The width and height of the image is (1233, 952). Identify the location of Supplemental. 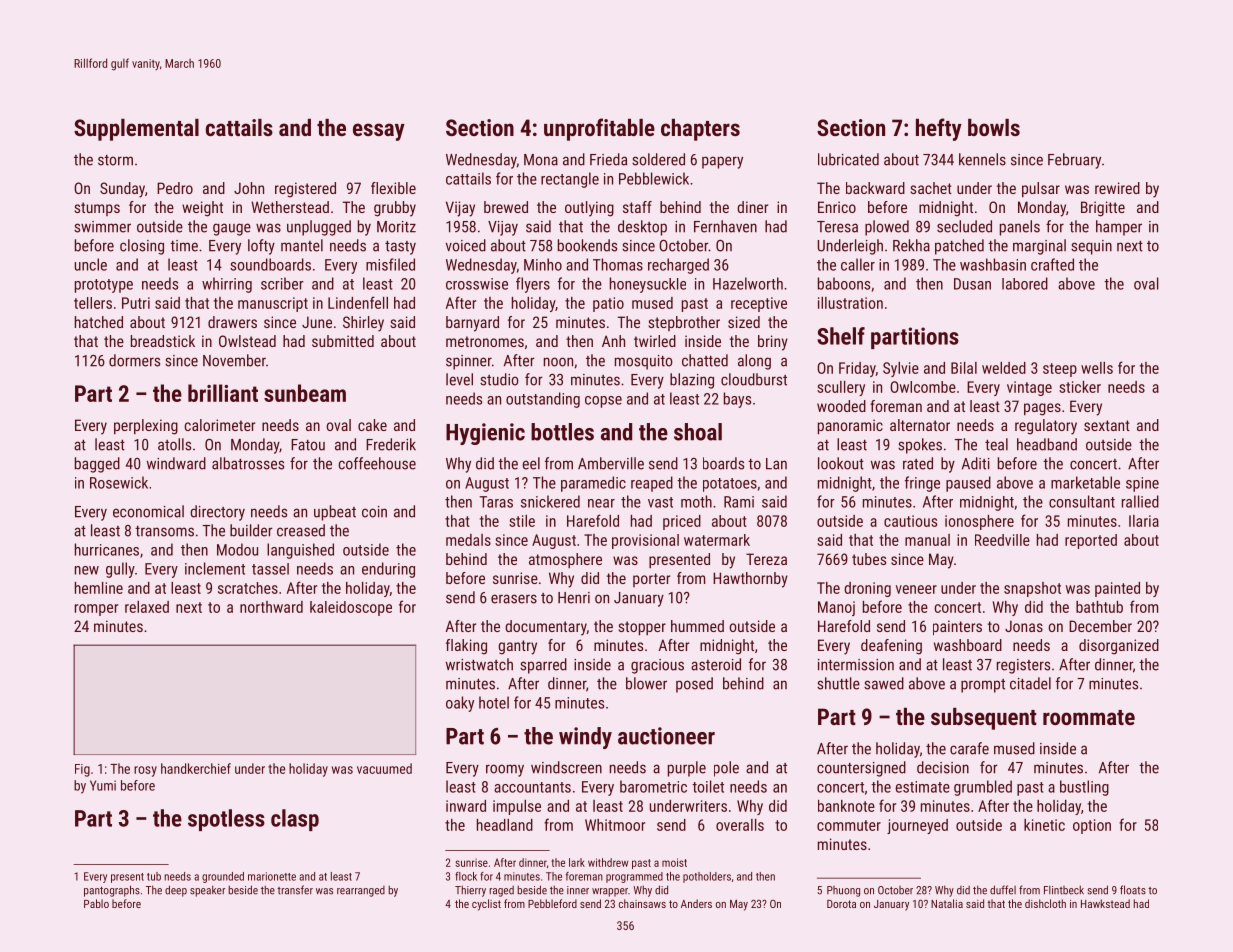
(136, 130).
